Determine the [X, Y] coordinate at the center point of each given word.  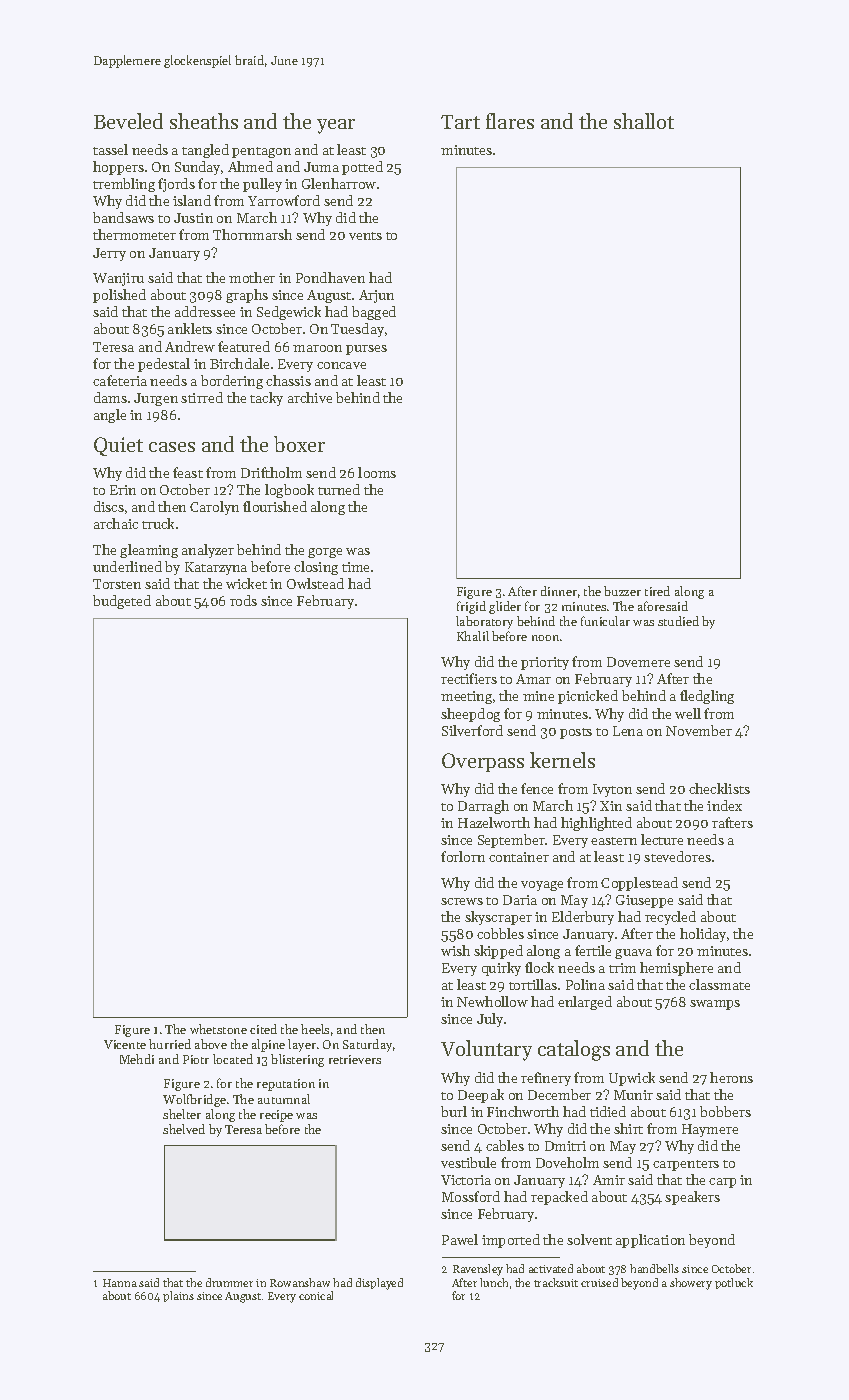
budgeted [122, 602]
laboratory [484, 622]
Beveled [128, 121]
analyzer [208, 551]
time [355, 567]
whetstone [218, 1029]
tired [657, 591]
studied [678, 621]
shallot [644, 121]
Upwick [632, 1079]
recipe [276, 1116]
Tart [460, 122]
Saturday [367, 1045]
